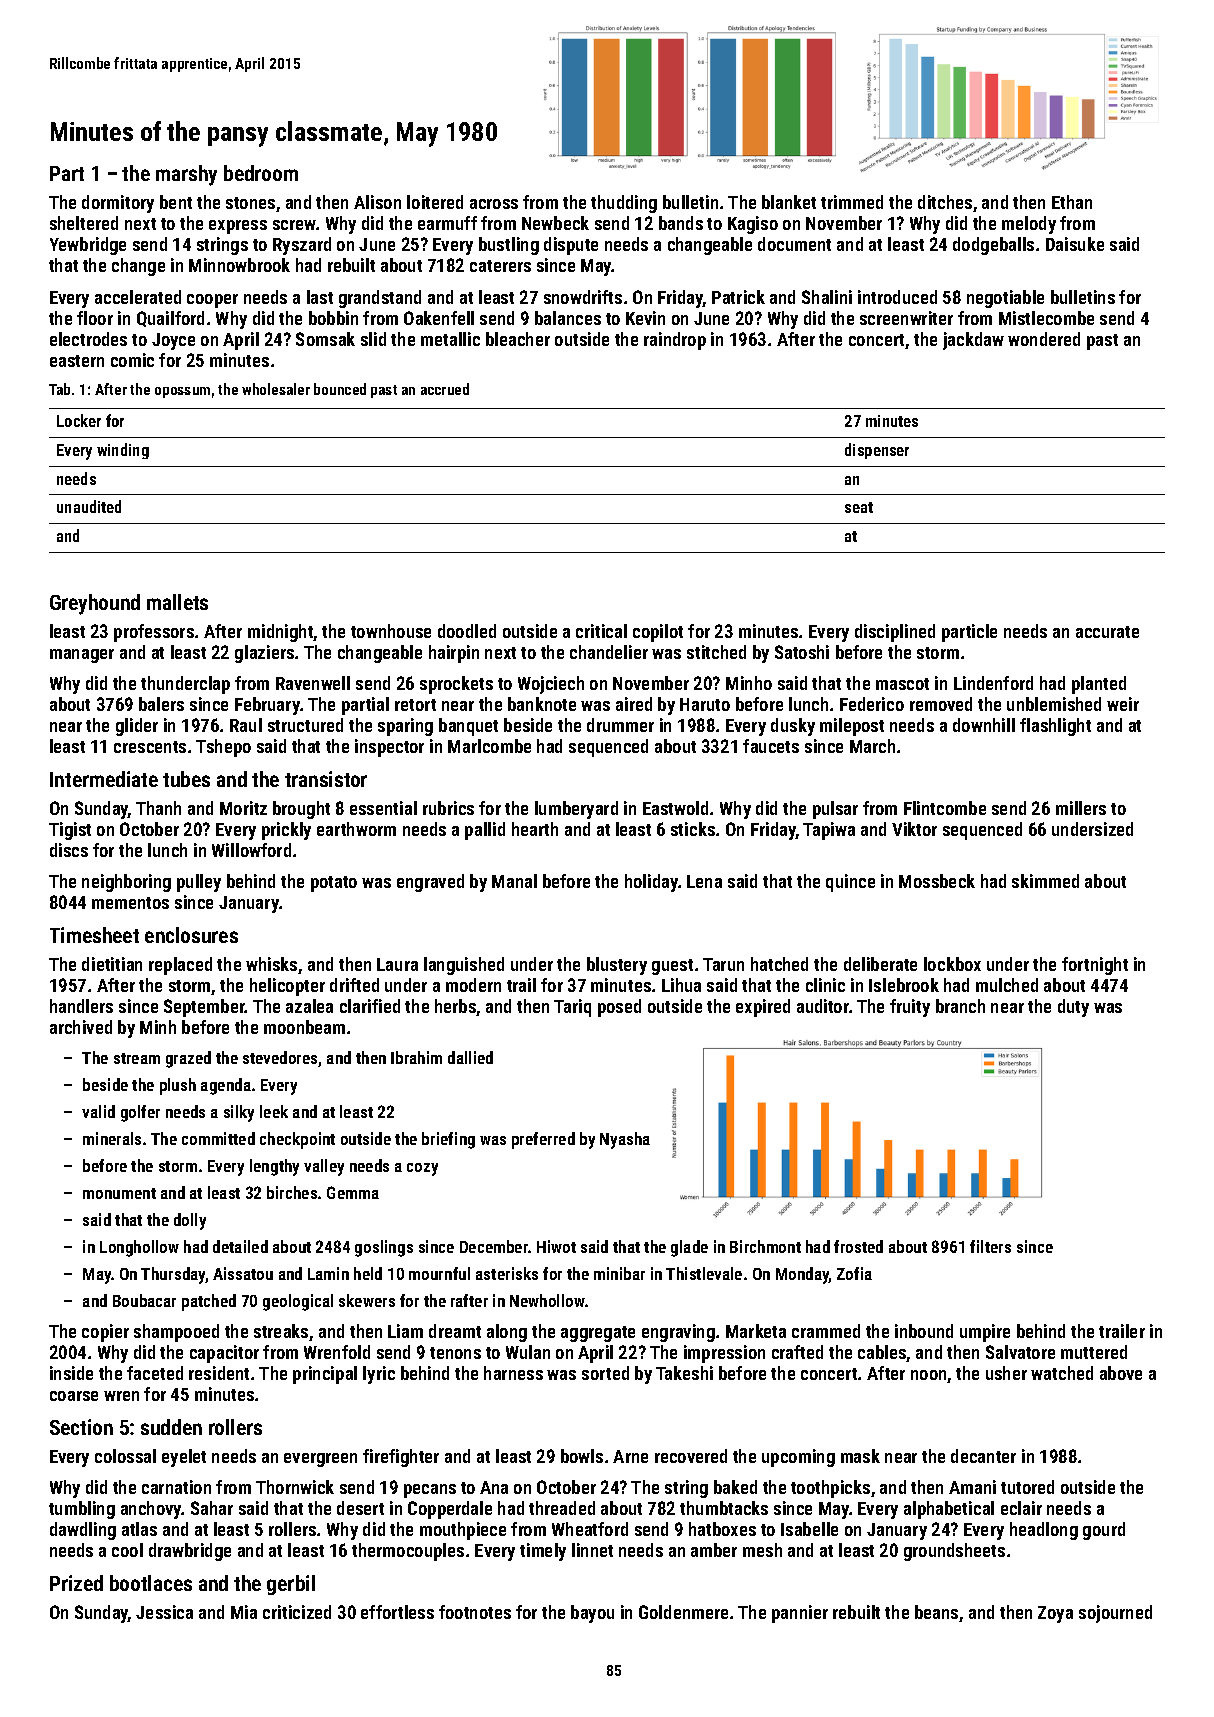 This page has height=1717, width=1214. What do you see at coordinates (990, 1246) in the page?
I see `filters` at bounding box center [990, 1246].
